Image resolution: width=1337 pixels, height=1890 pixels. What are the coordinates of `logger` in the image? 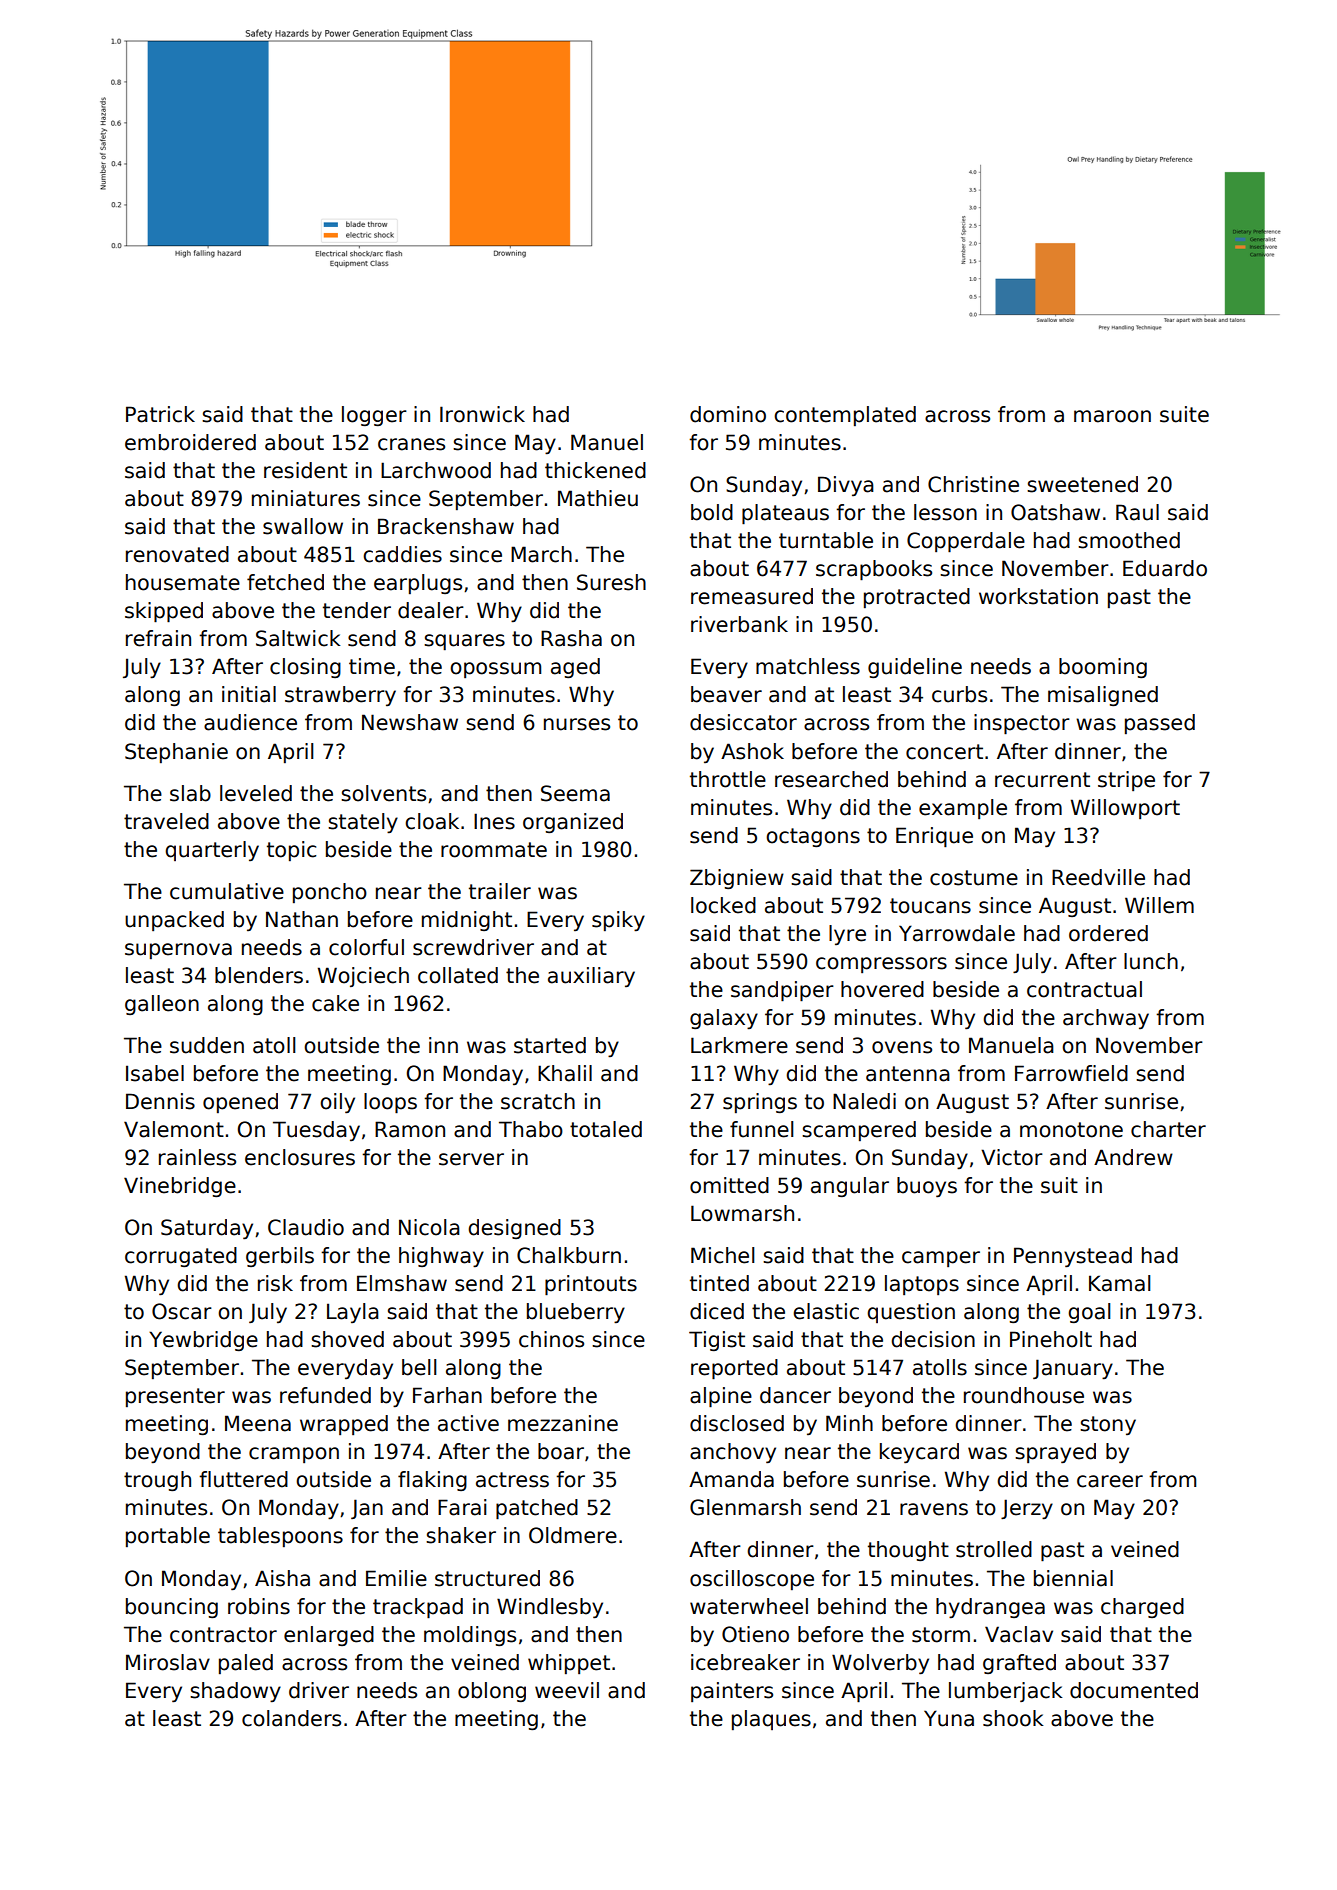 It's located at (374, 416).
